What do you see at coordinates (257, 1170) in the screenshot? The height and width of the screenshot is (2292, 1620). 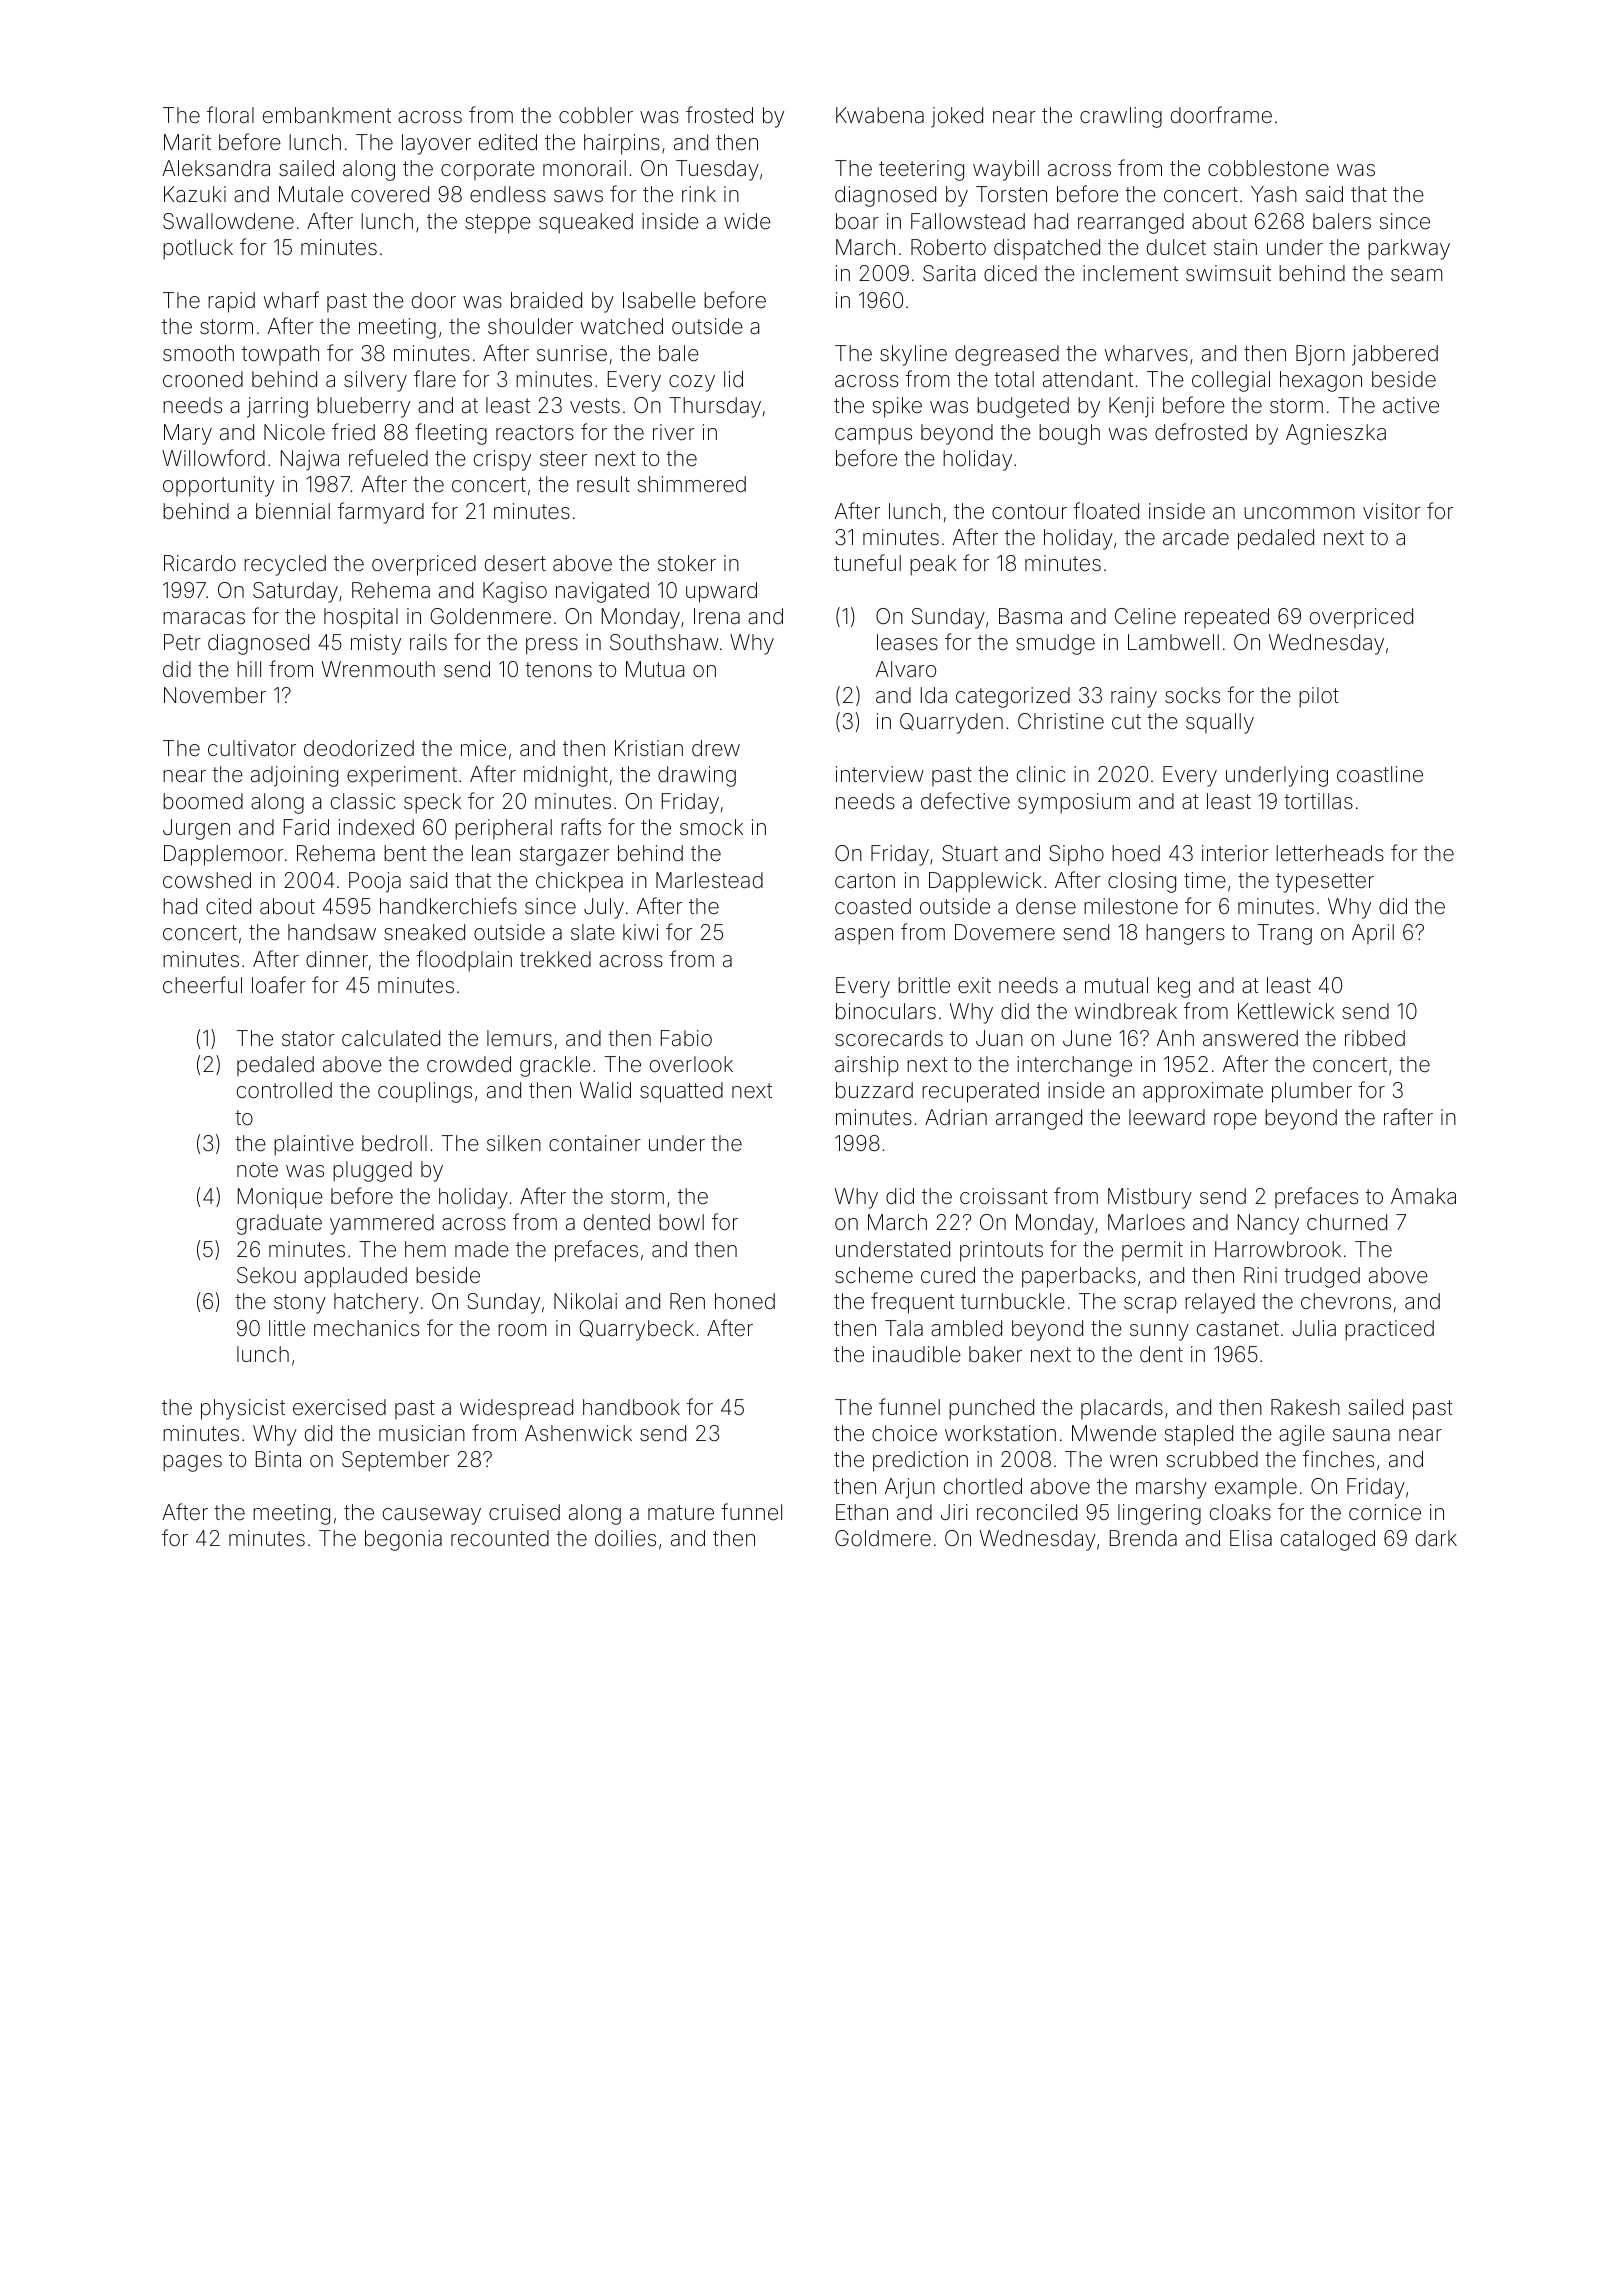 I see `note` at bounding box center [257, 1170].
